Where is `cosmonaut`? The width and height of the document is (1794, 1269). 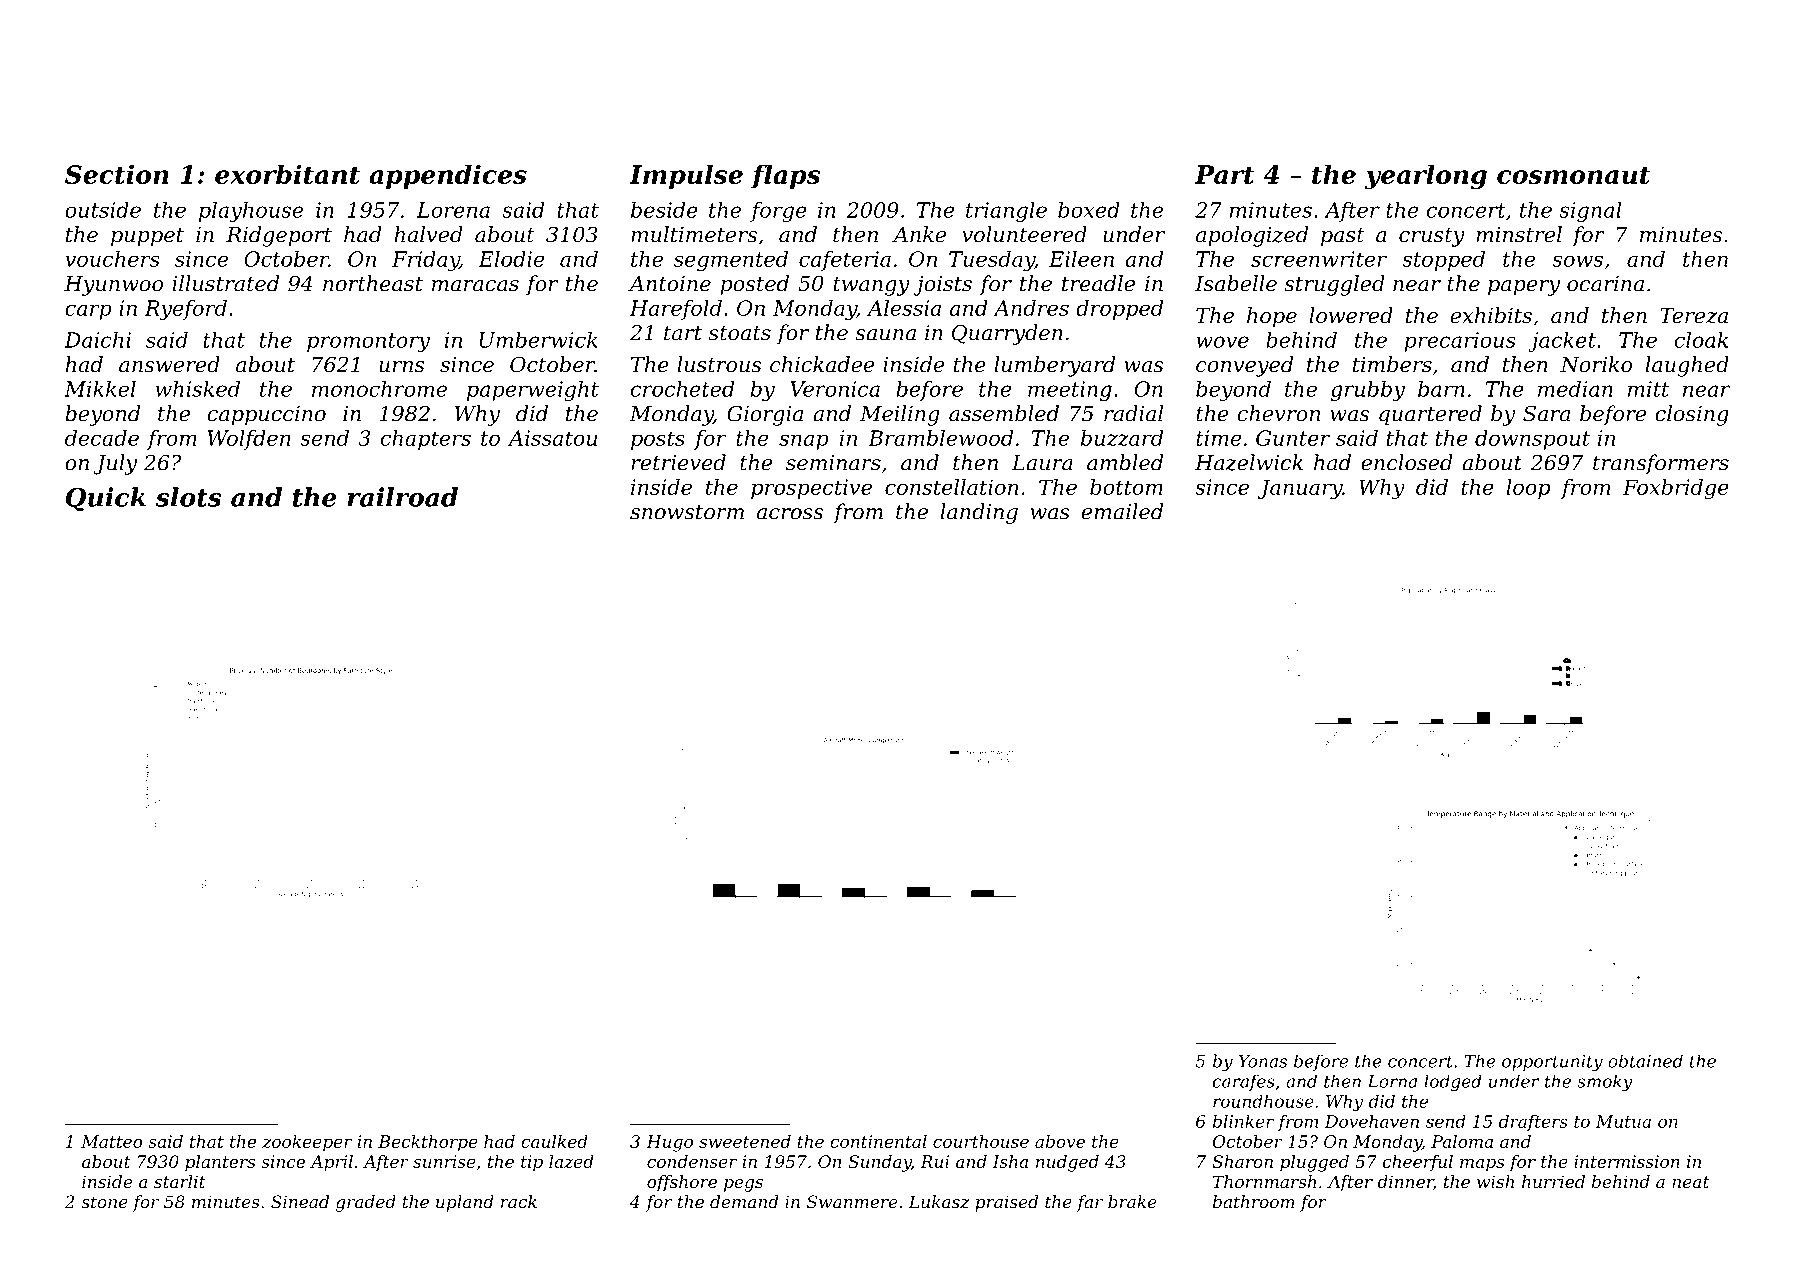 cosmonaut is located at coordinates (1573, 175).
